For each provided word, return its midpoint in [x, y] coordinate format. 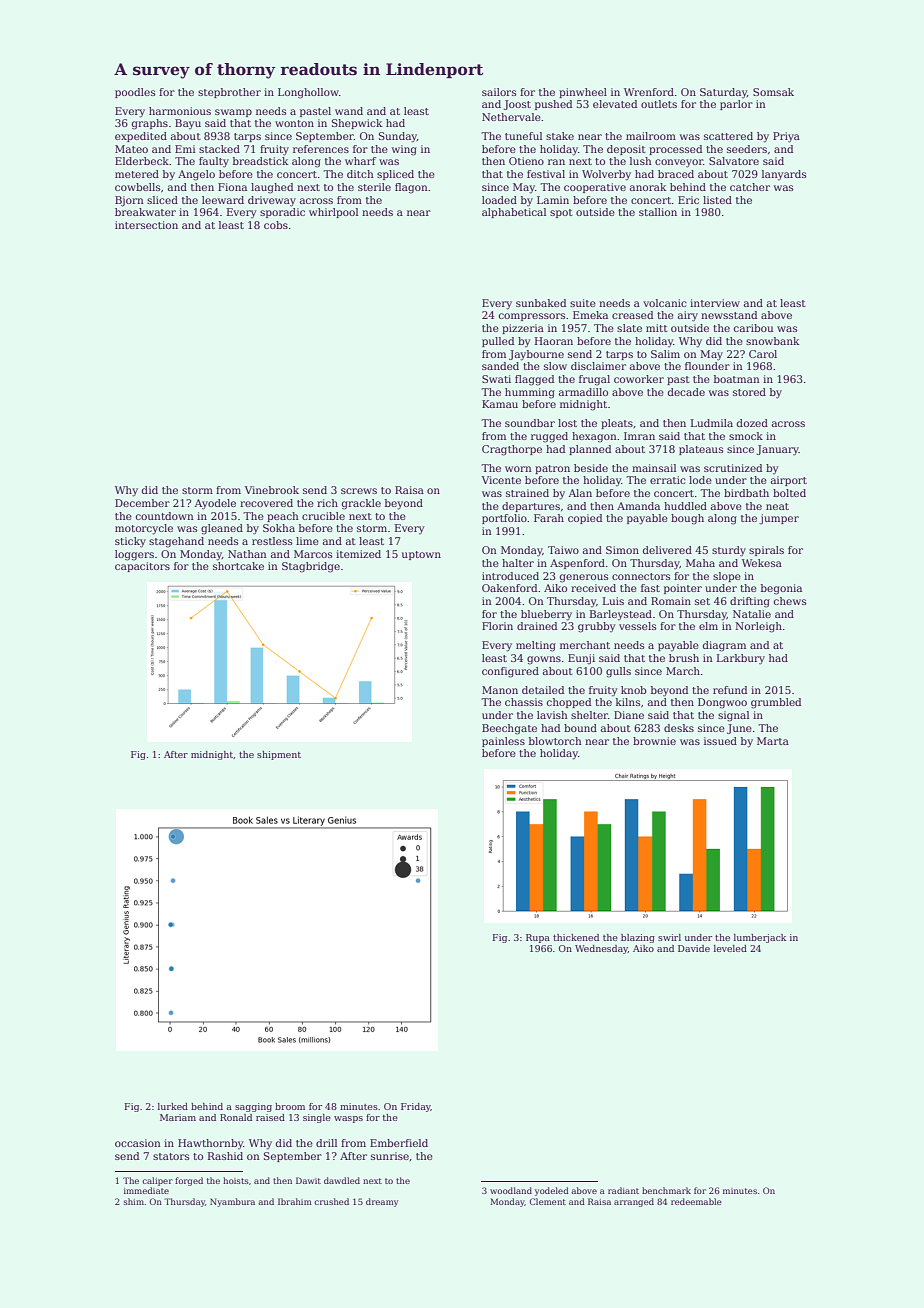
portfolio [504, 519]
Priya [786, 137]
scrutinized [733, 468]
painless [503, 742]
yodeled [552, 1191]
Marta [773, 741]
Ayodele [215, 504]
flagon [411, 188]
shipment [279, 755]
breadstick [260, 161]
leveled [730, 948]
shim [134, 1201]
